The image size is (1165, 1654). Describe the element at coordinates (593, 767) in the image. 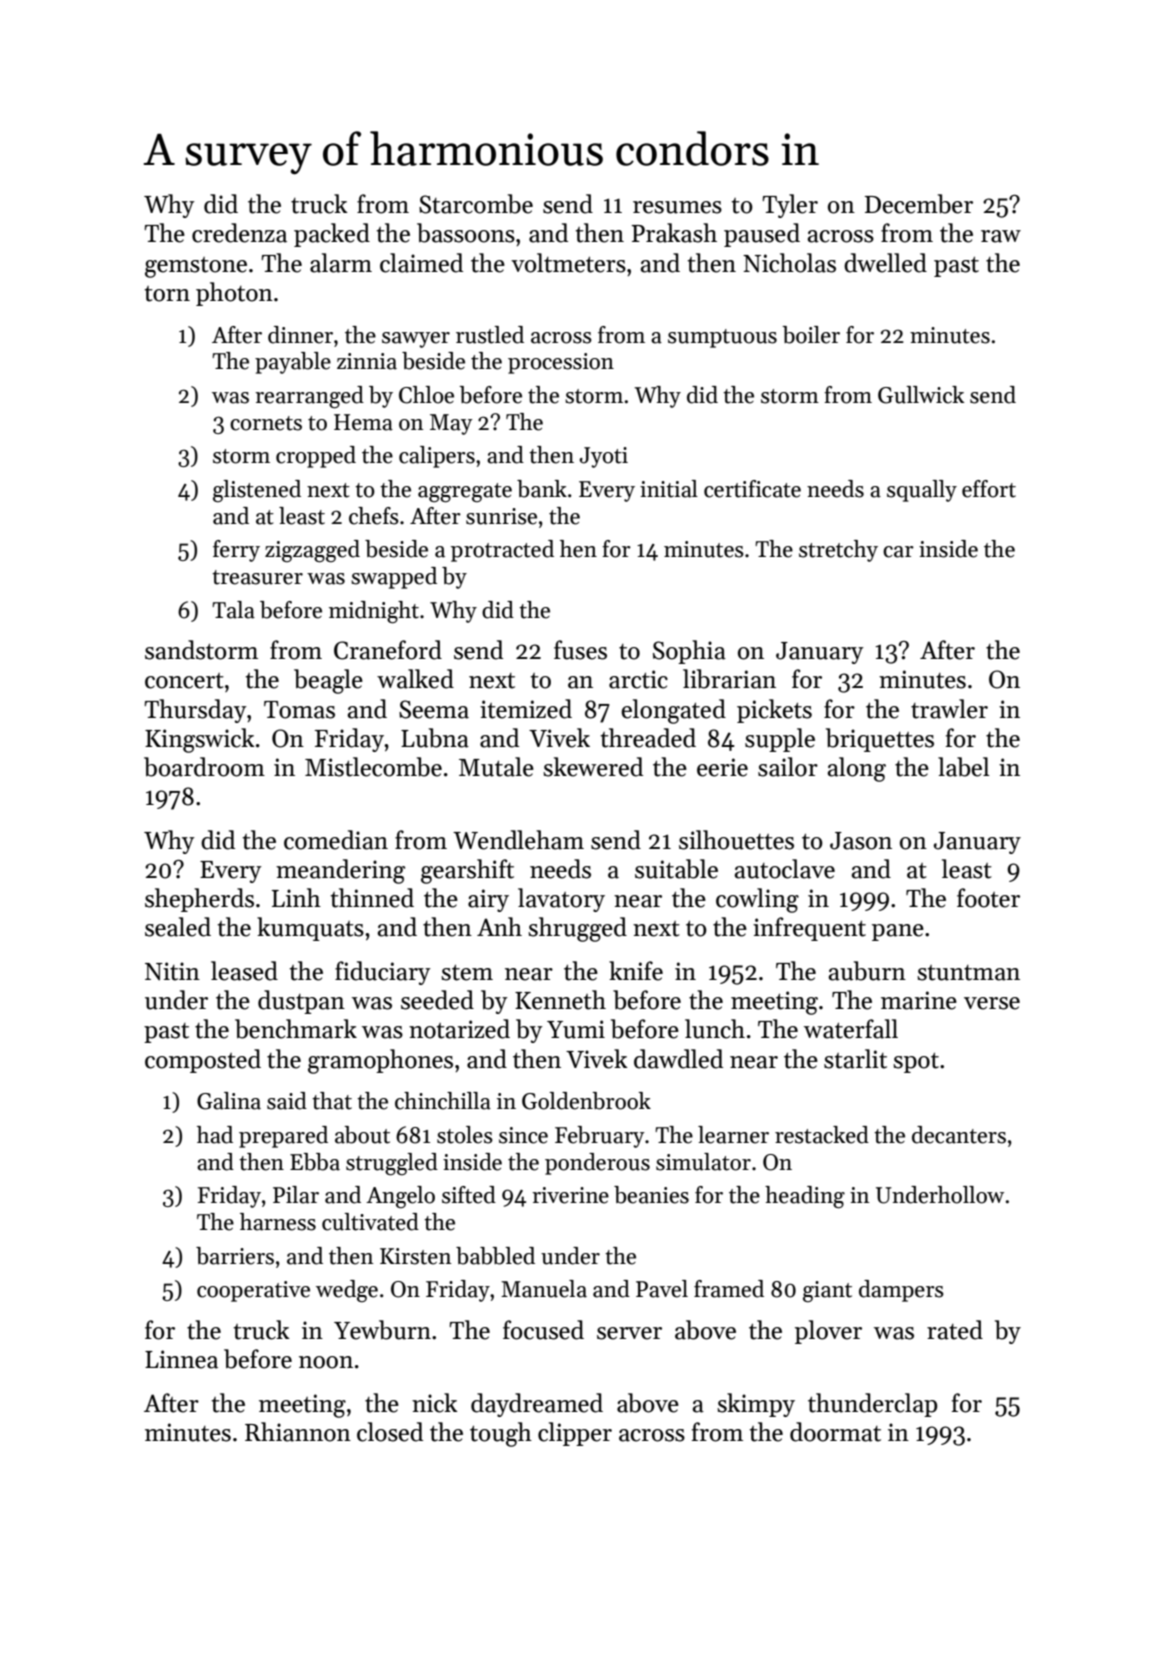

I see `skewered` at that location.
